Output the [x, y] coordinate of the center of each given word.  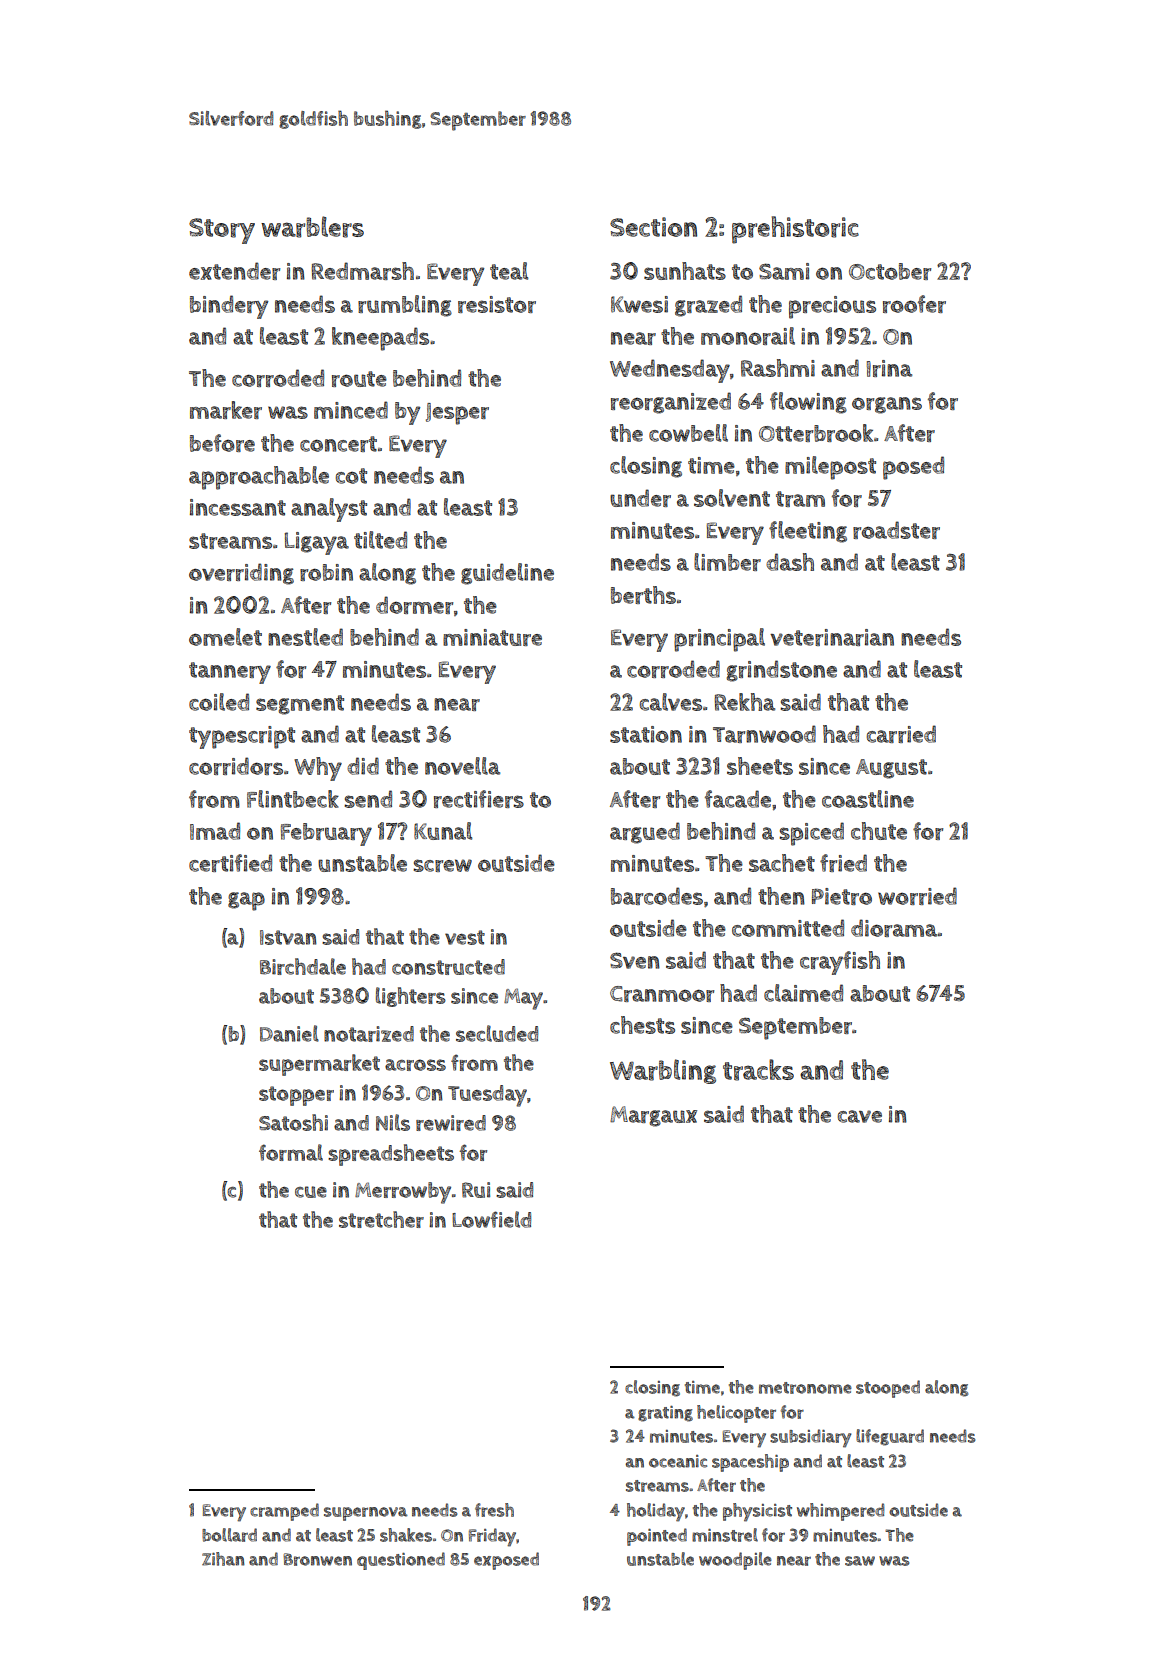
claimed [803, 993]
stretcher [381, 1219]
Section [653, 227]
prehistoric [795, 230]
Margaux [653, 1116]
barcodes [657, 896]
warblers [312, 227]
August [891, 769]
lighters [411, 997]
